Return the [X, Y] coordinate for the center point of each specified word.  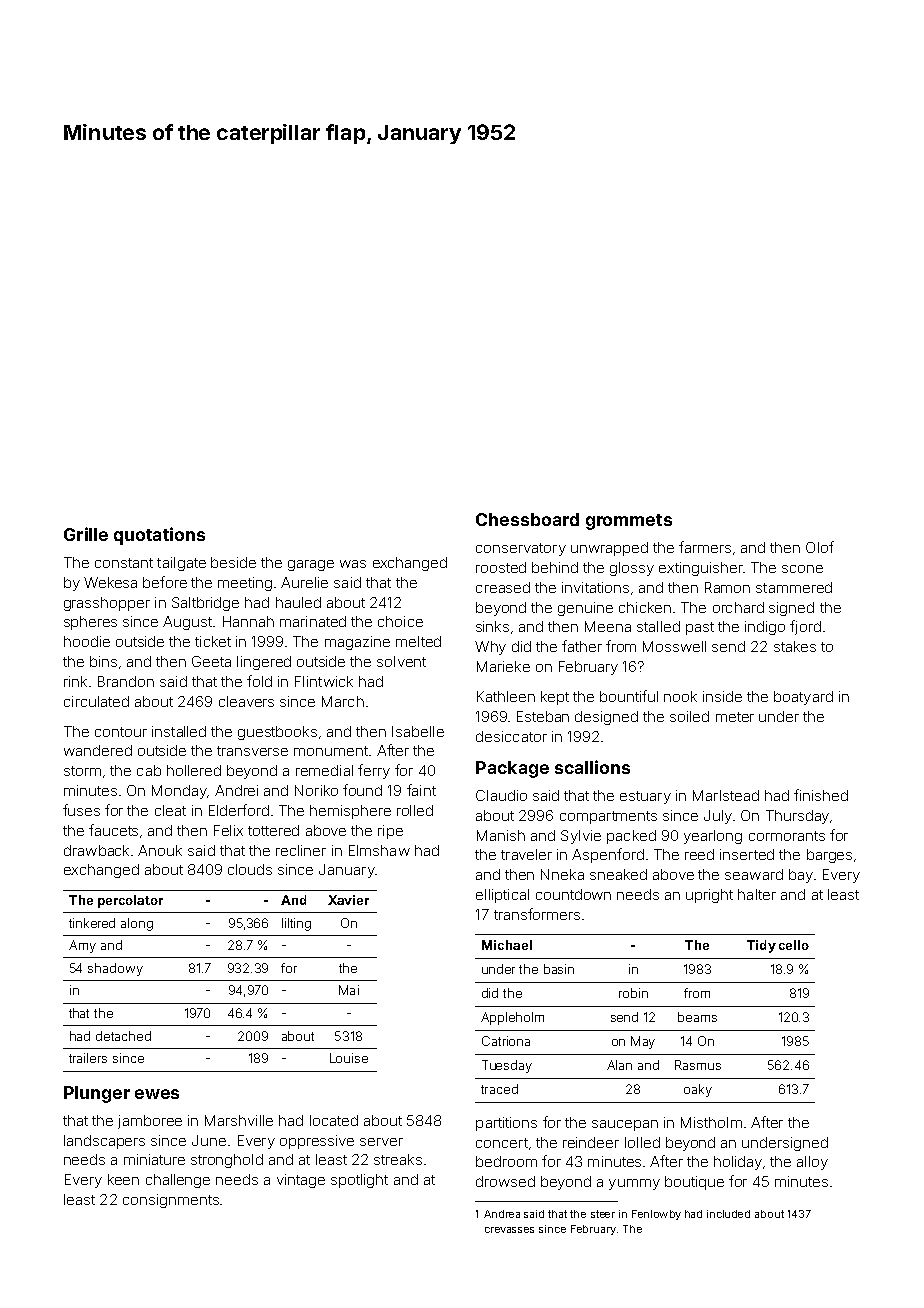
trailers [88, 1058]
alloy [812, 1163]
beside [233, 562]
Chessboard [527, 519]
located [334, 1120]
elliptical [502, 896]
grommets [629, 522]
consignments [171, 1201]
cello [794, 945]
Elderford [239, 810]
